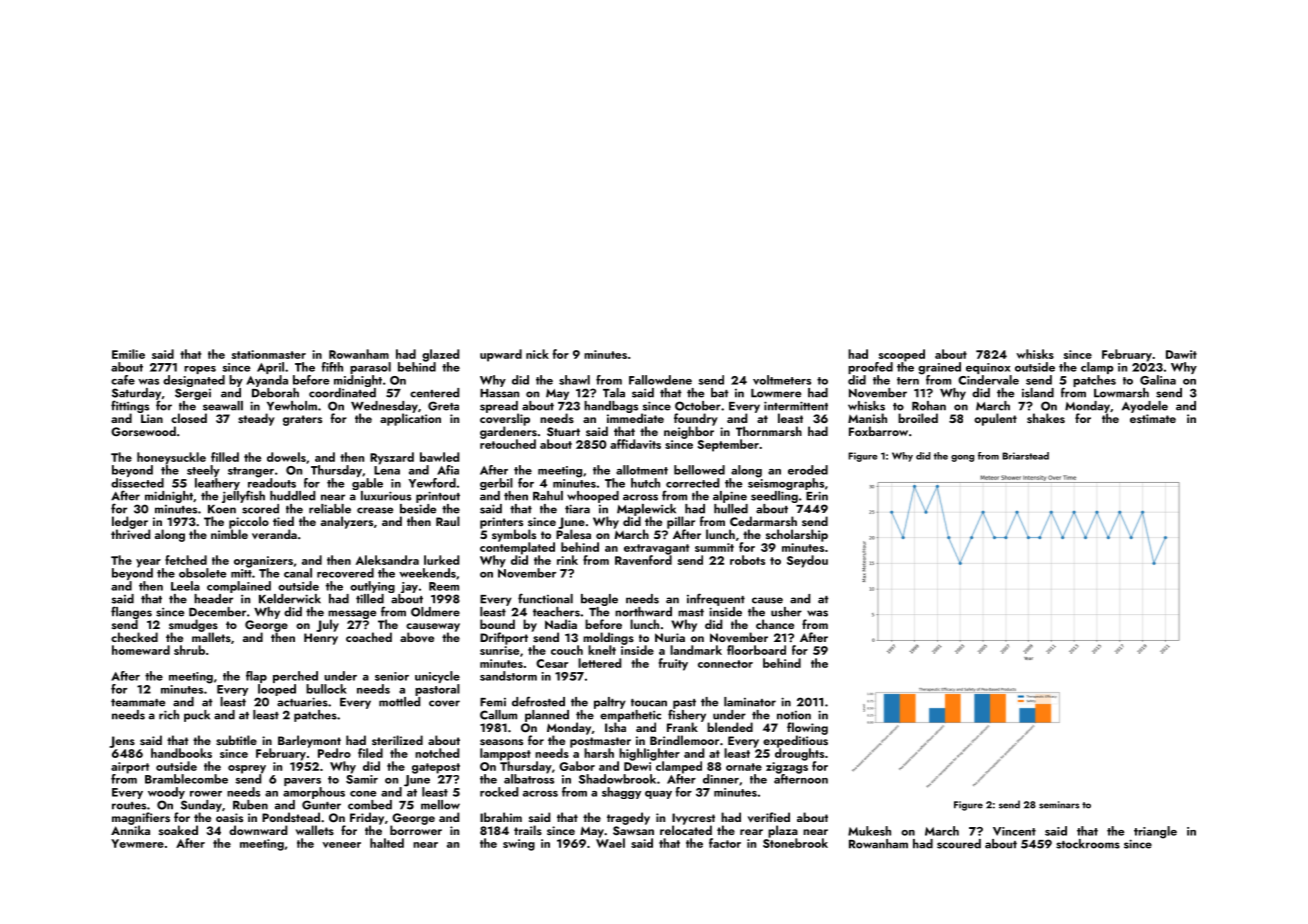 The height and width of the screenshot is (924, 1308). What do you see at coordinates (501, 817) in the screenshot?
I see `Ibrahim` at bounding box center [501, 817].
